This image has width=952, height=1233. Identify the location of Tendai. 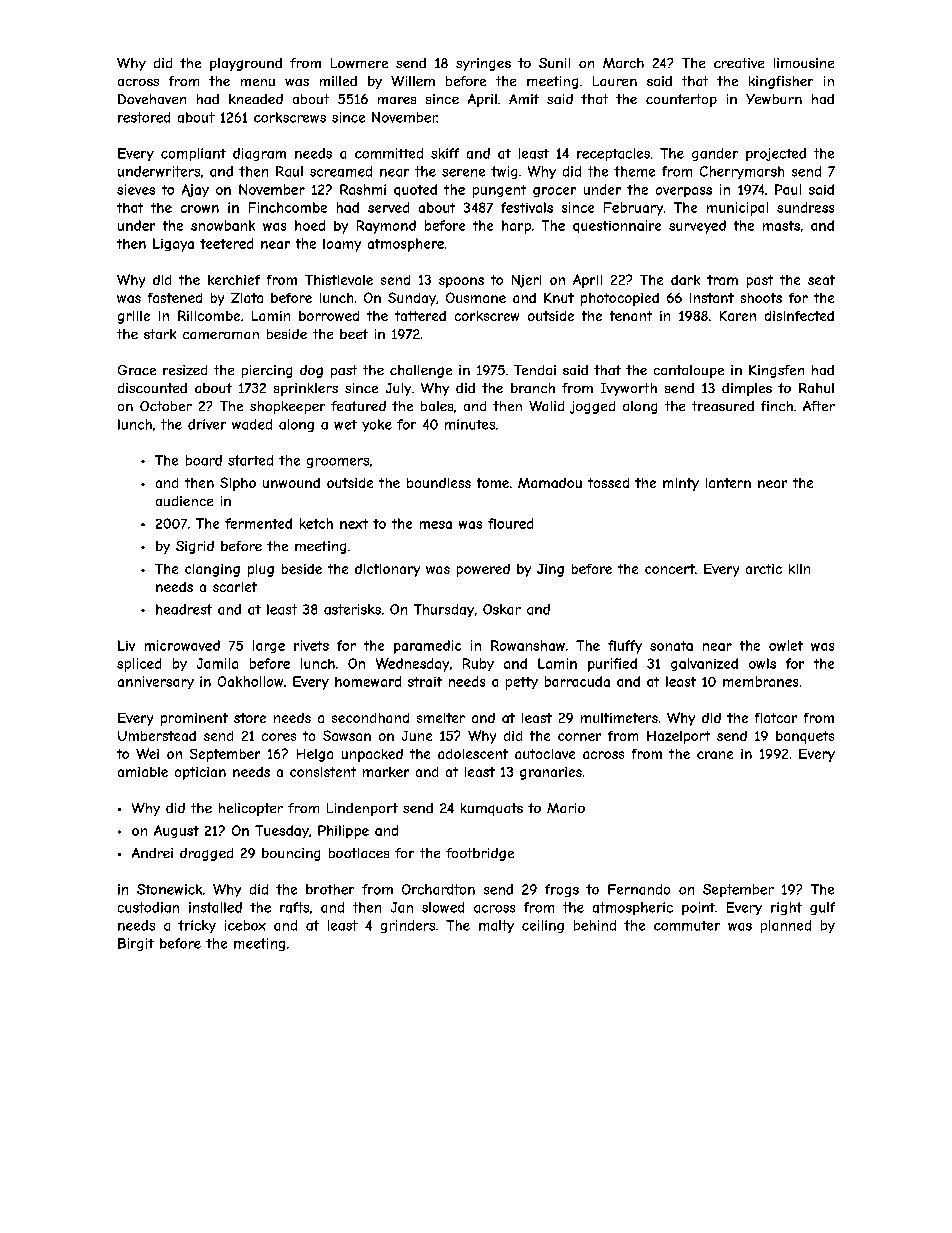
(535, 370).
